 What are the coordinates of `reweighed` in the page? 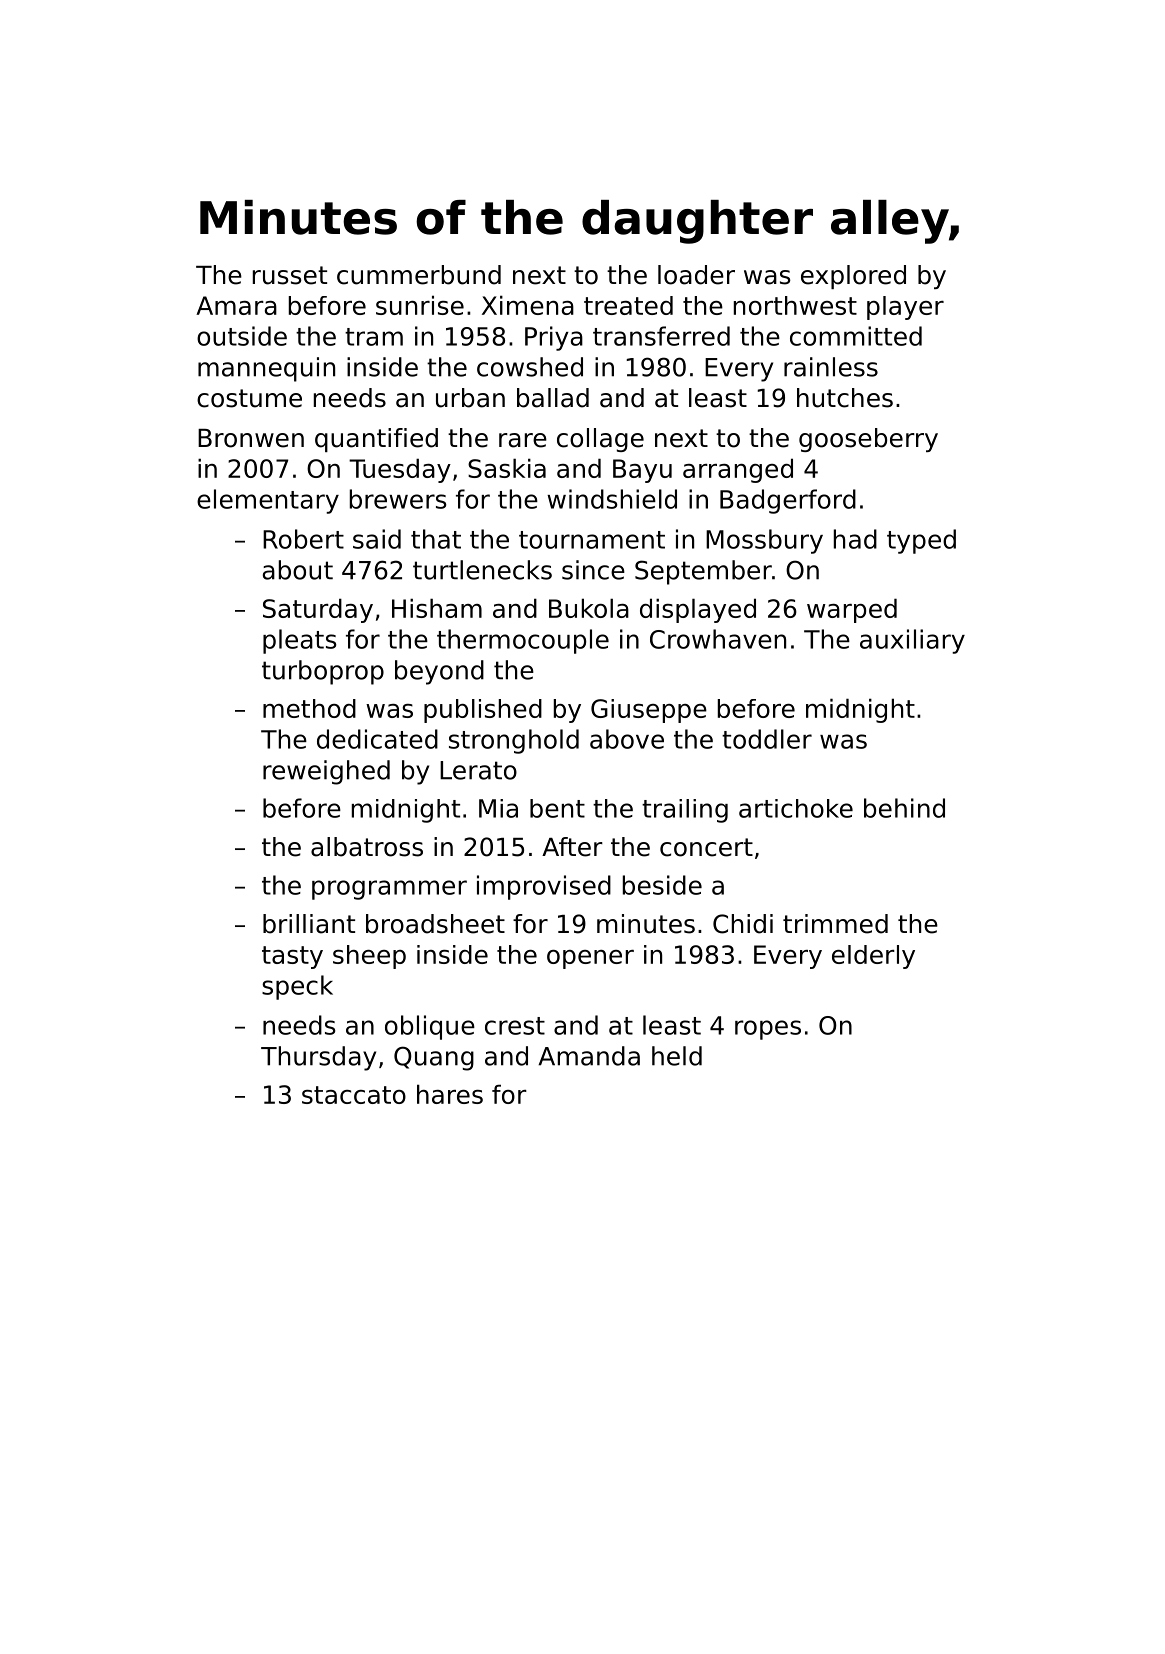 It's located at (326, 772).
